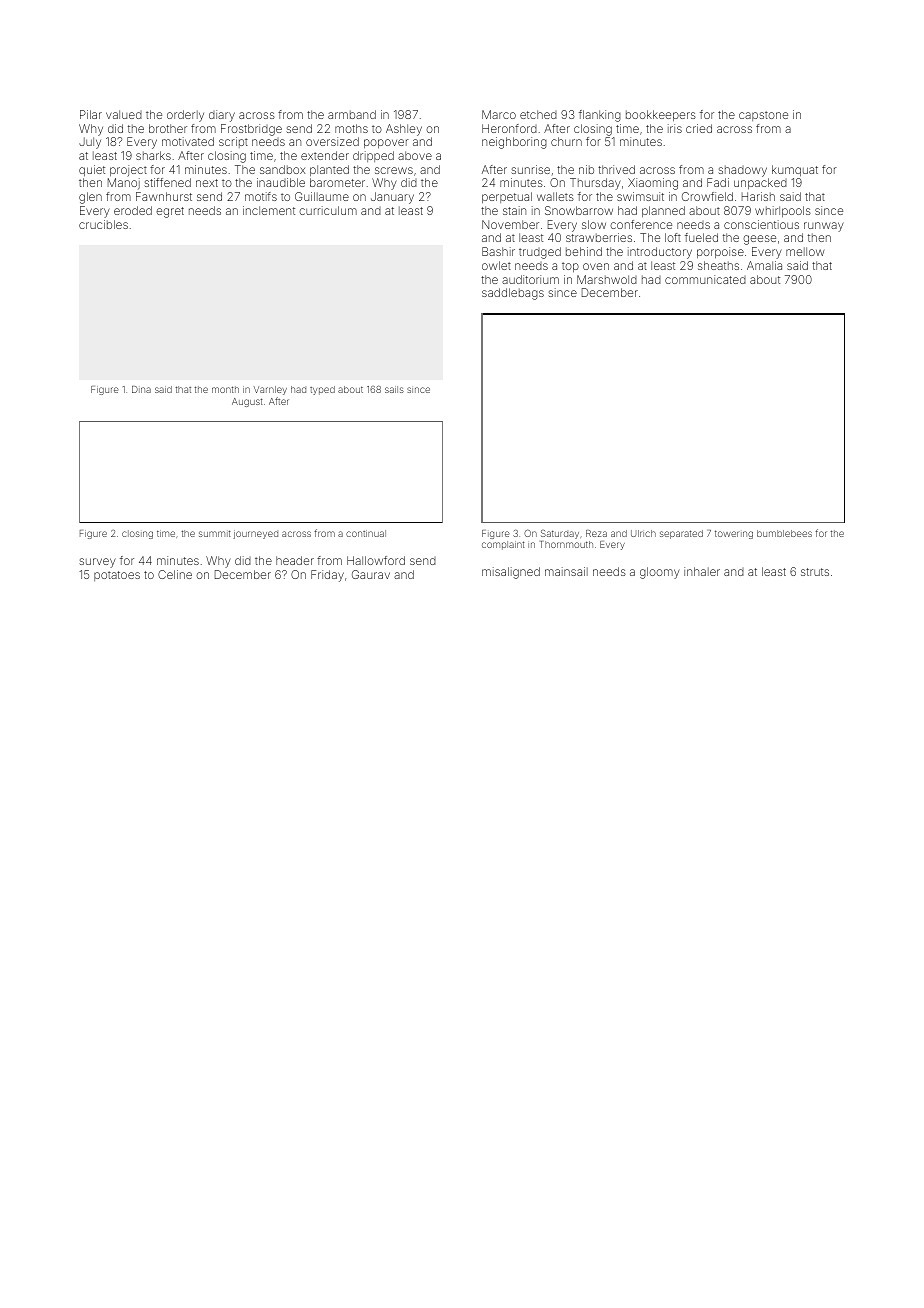 This document has width=924, height=1308. Describe the element at coordinates (141, 389) in the document. I see `Dina` at that location.
